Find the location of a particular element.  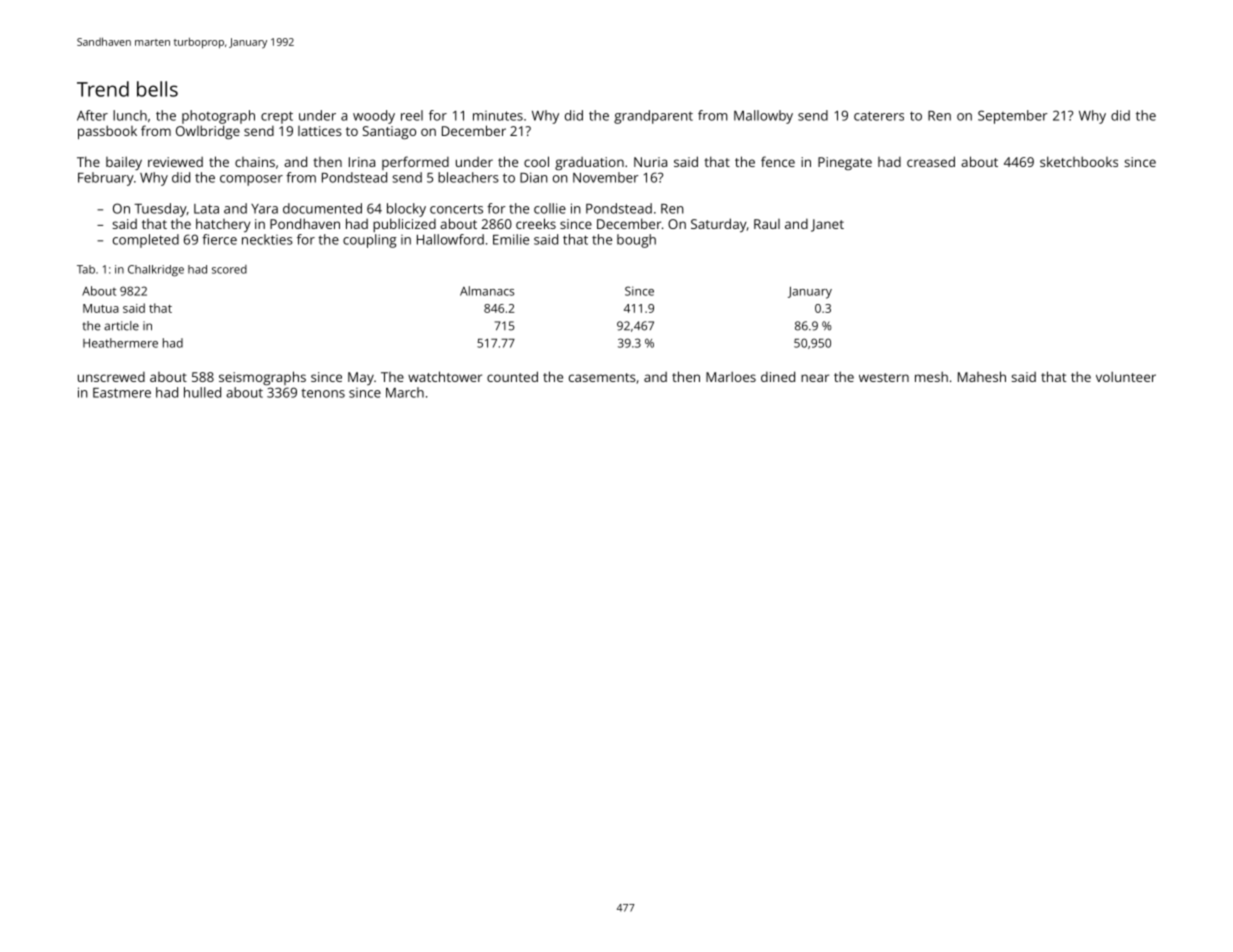

sketchbooks is located at coordinates (1079, 161).
